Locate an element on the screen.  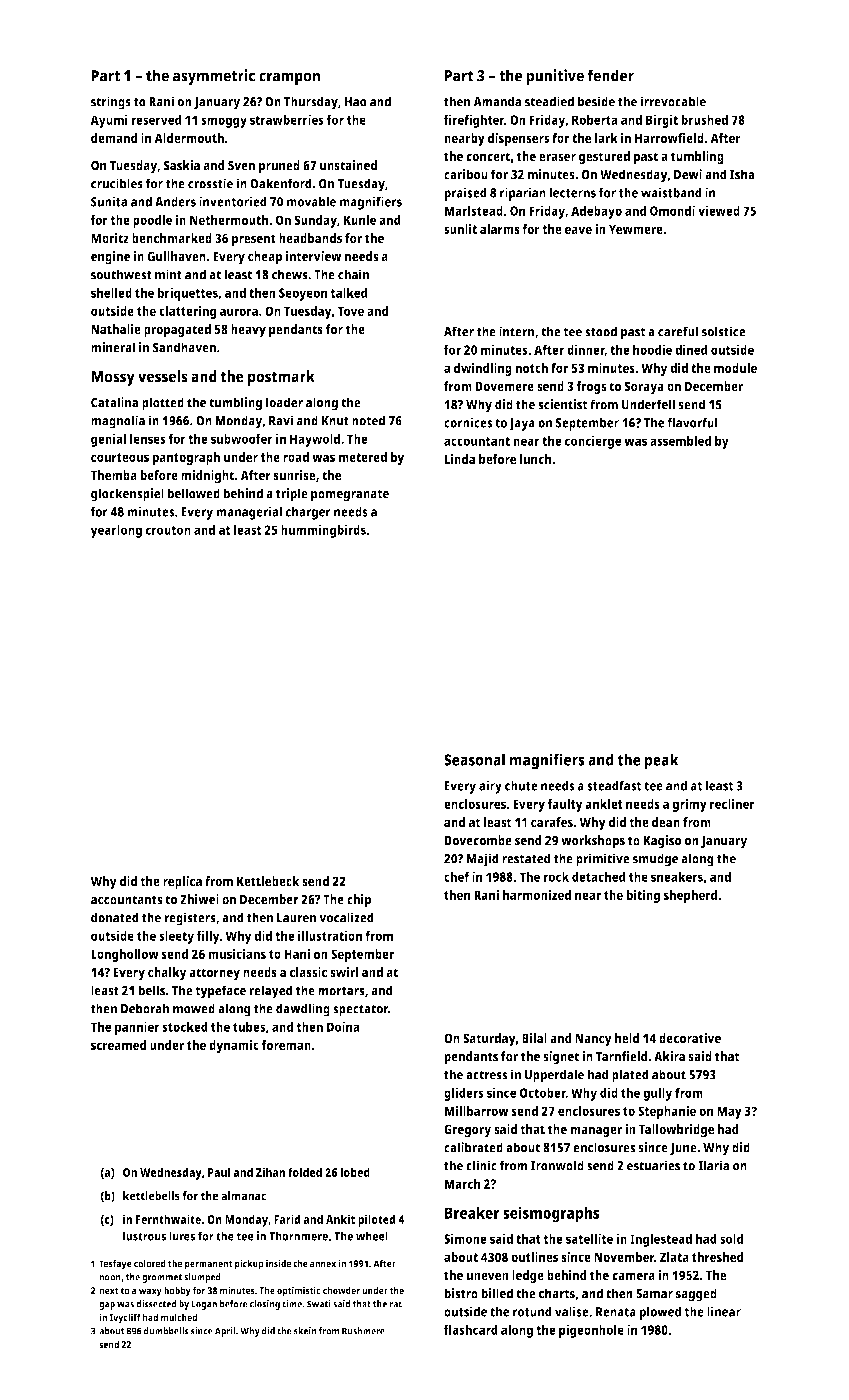
dynamic is located at coordinates (234, 1046).
